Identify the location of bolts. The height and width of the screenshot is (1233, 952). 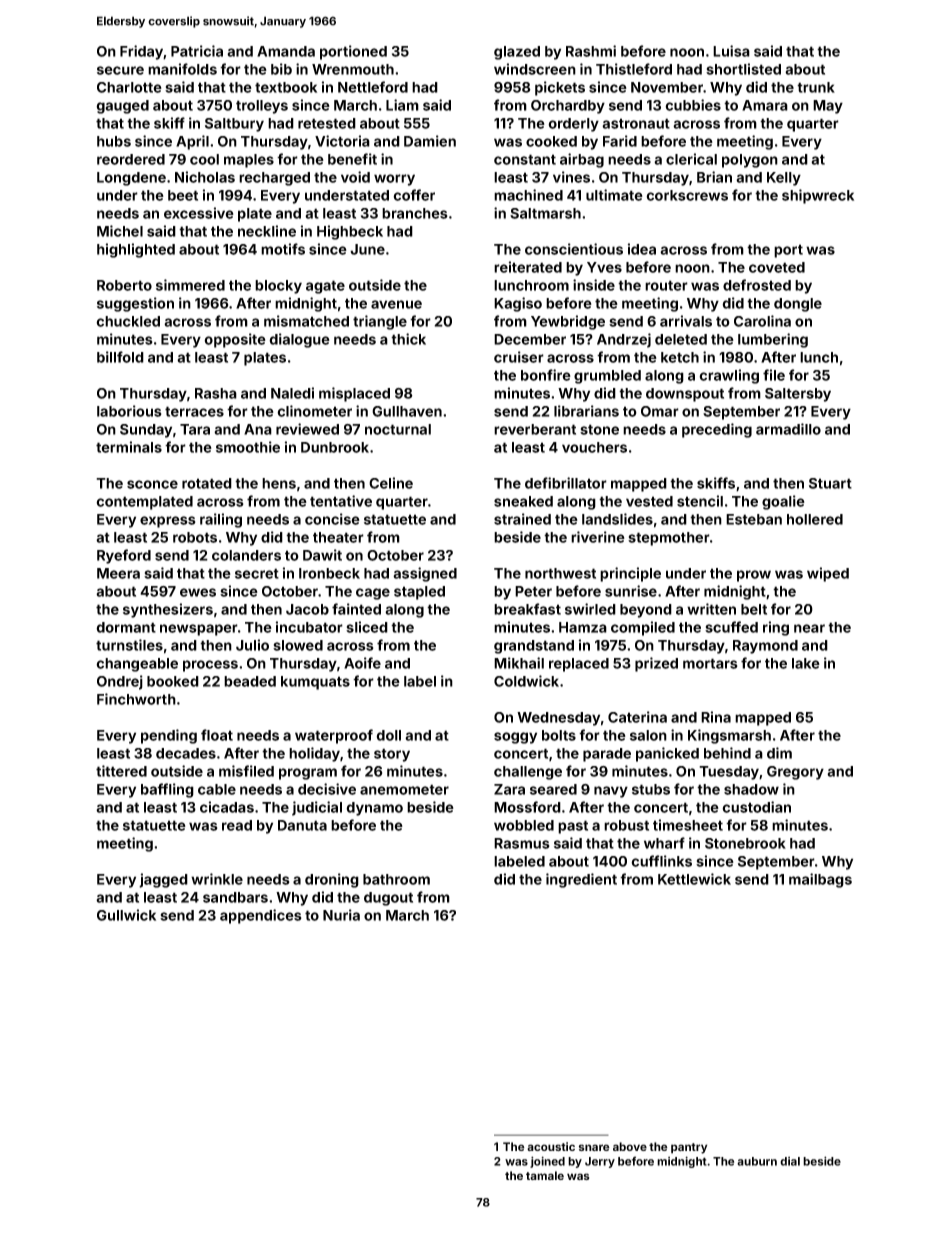
(559, 735).
